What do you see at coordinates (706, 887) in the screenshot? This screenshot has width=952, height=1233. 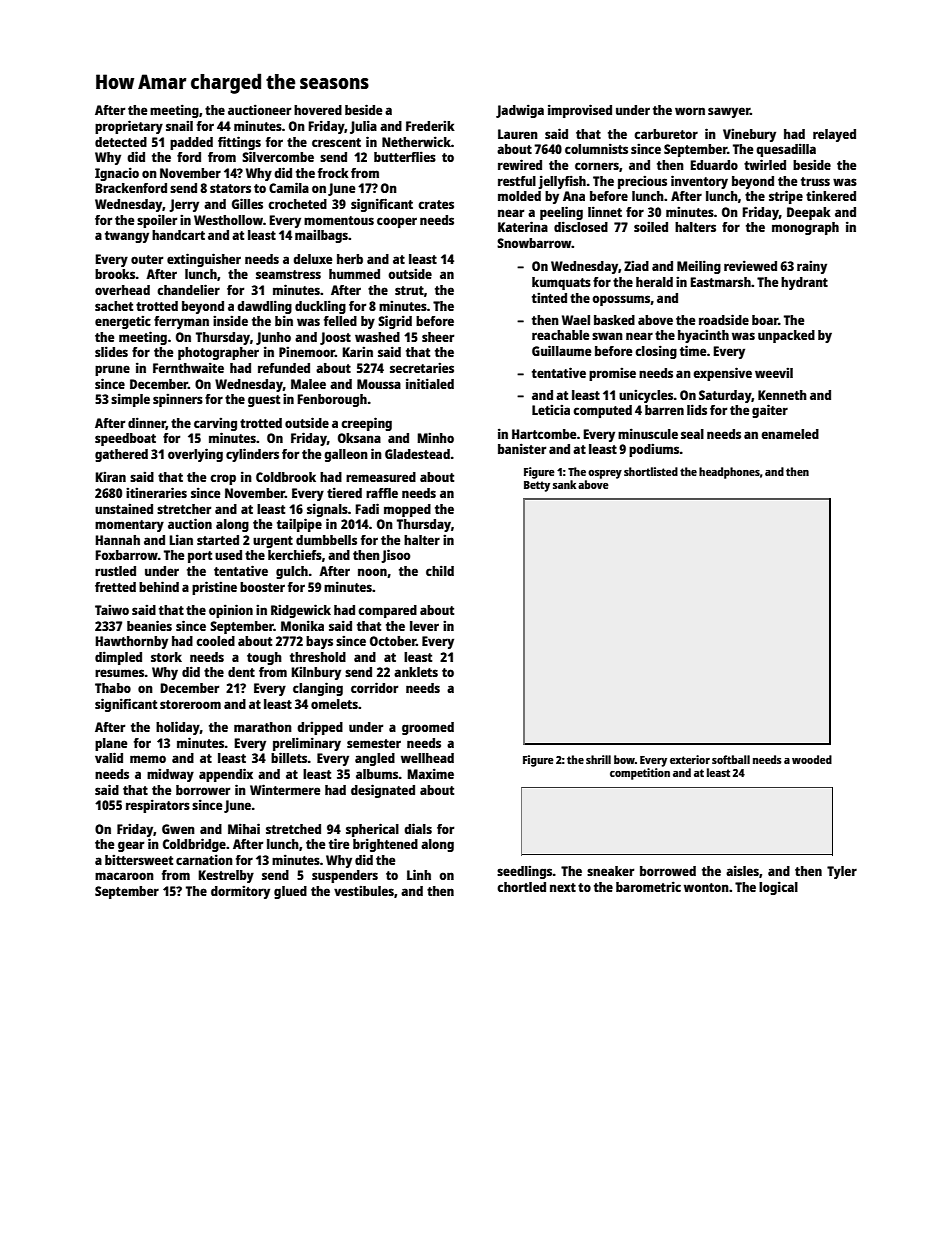 I see `wonton` at bounding box center [706, 887].
